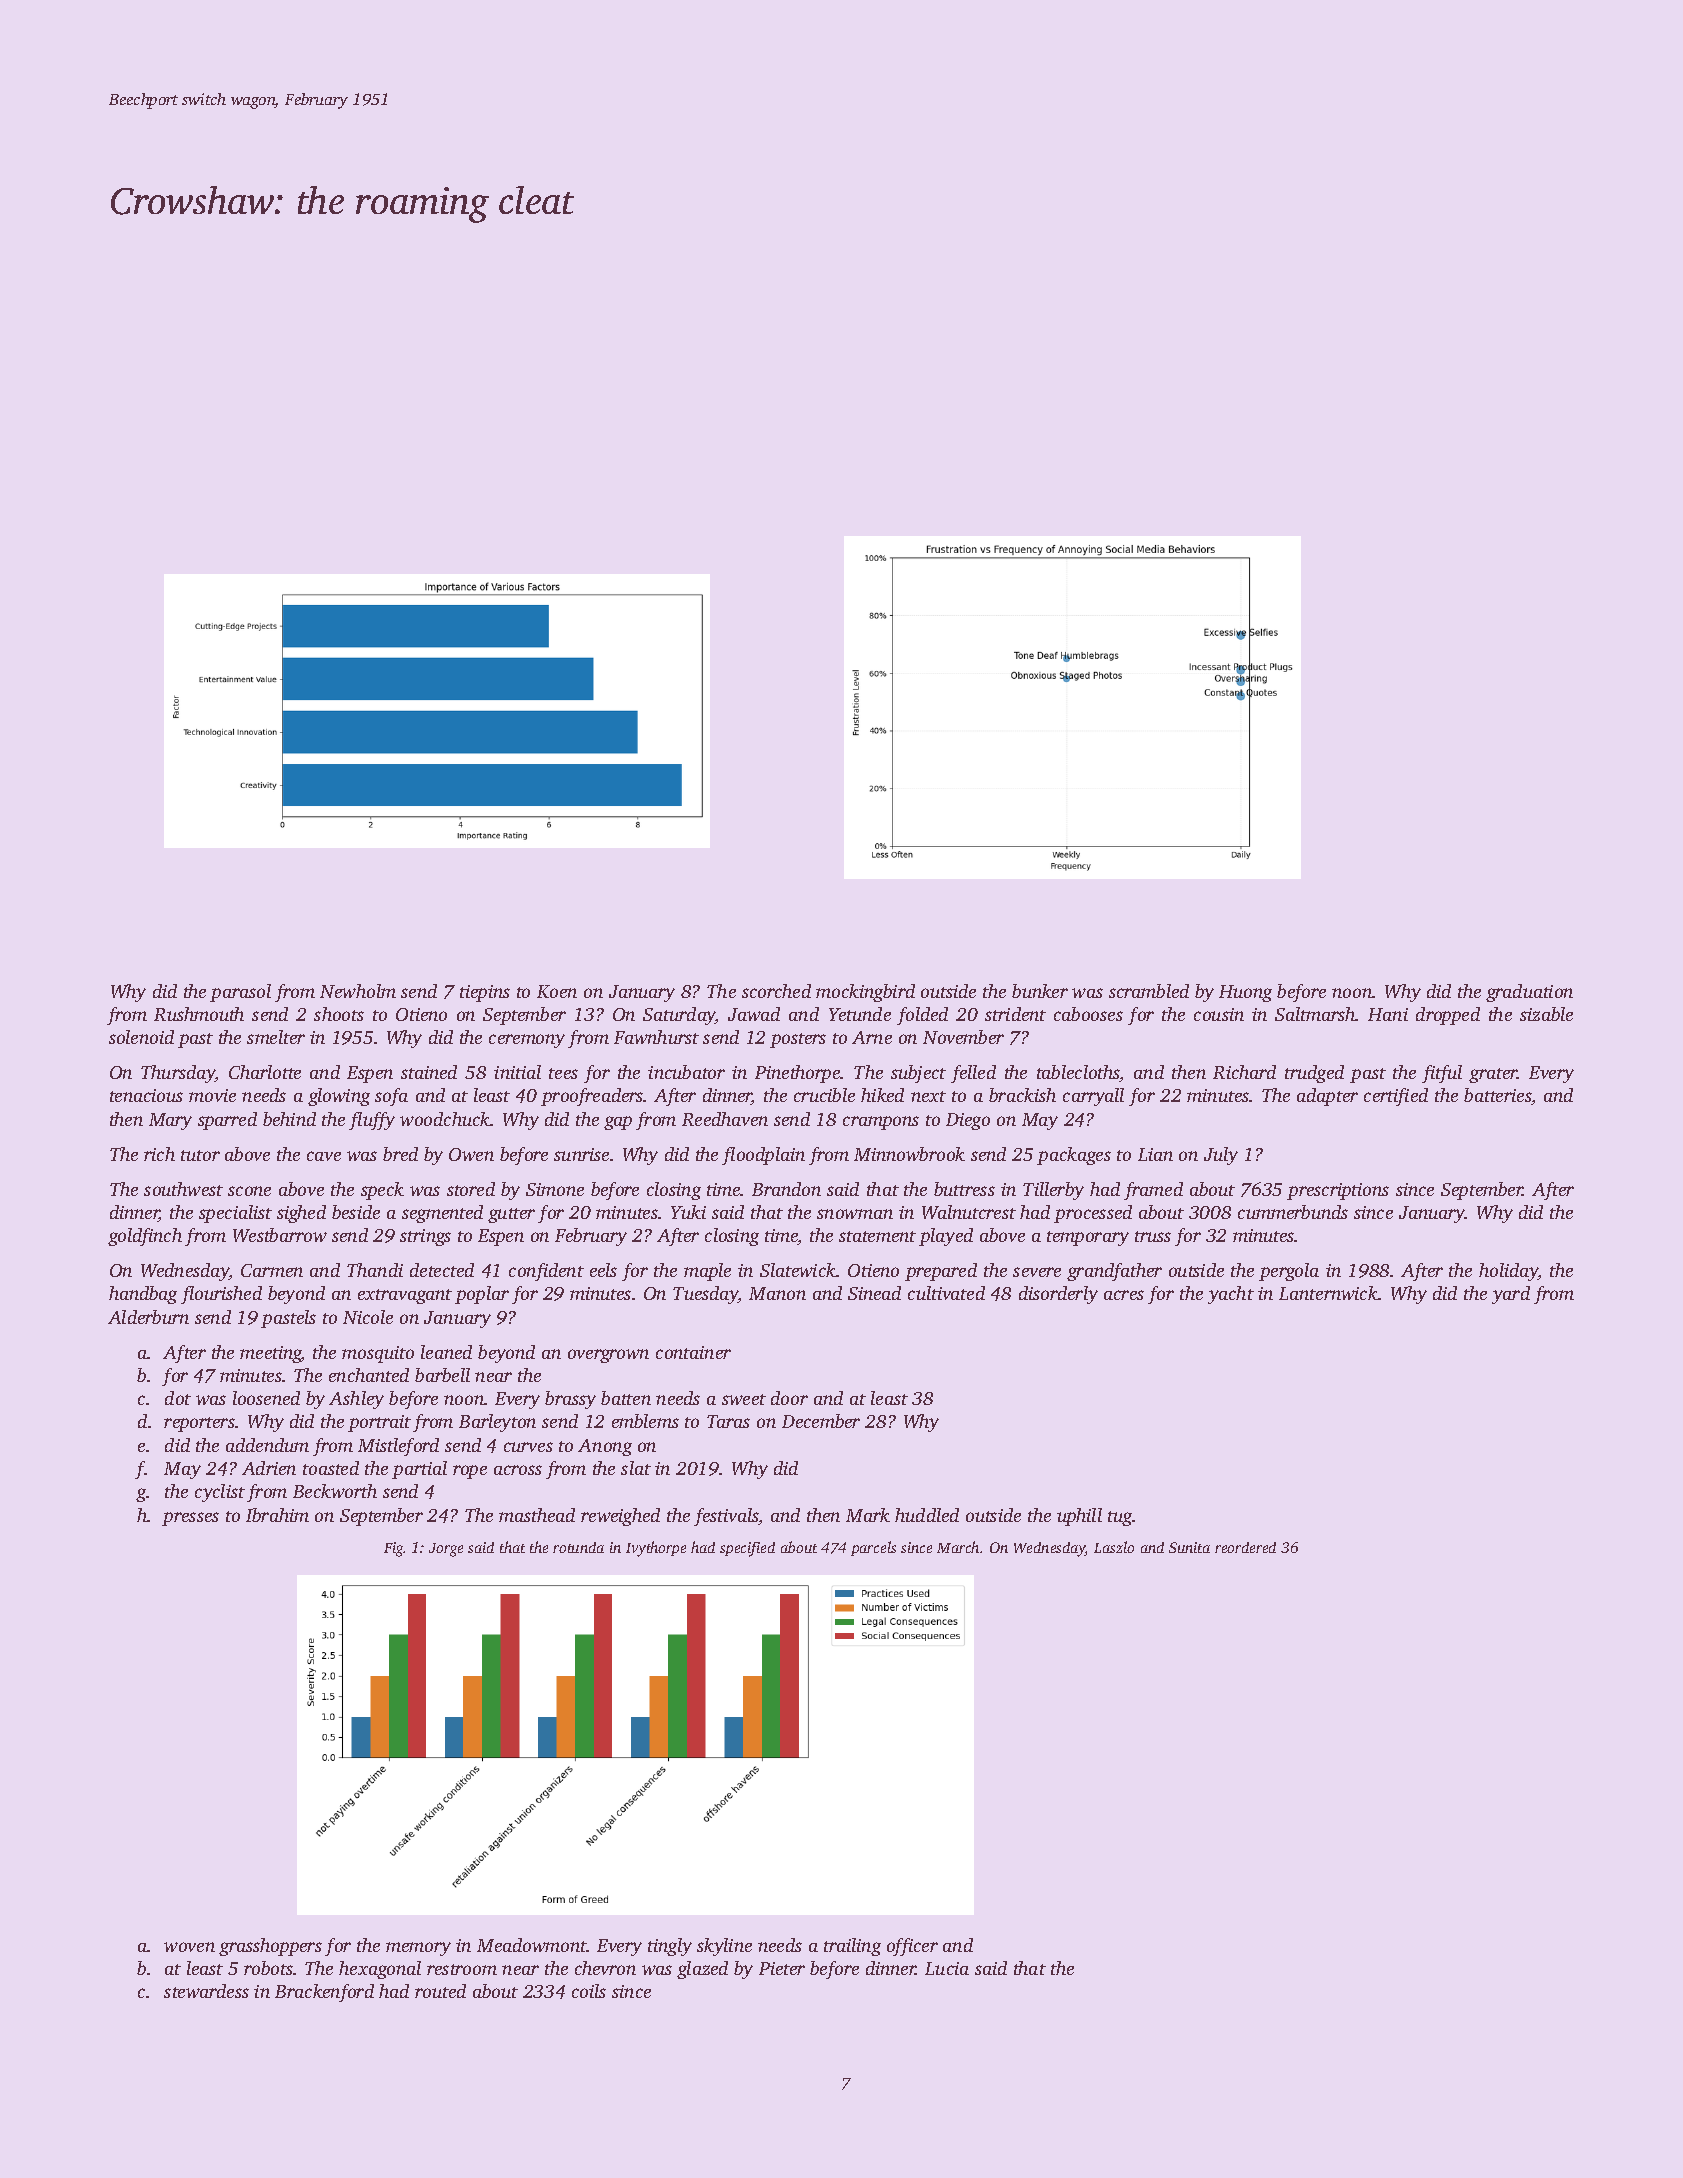 This image has height=2178, width=1683. What do you see at coordinates (873, 1548) in the image?
I see `parcels` at bounding box center [873, 1548].
